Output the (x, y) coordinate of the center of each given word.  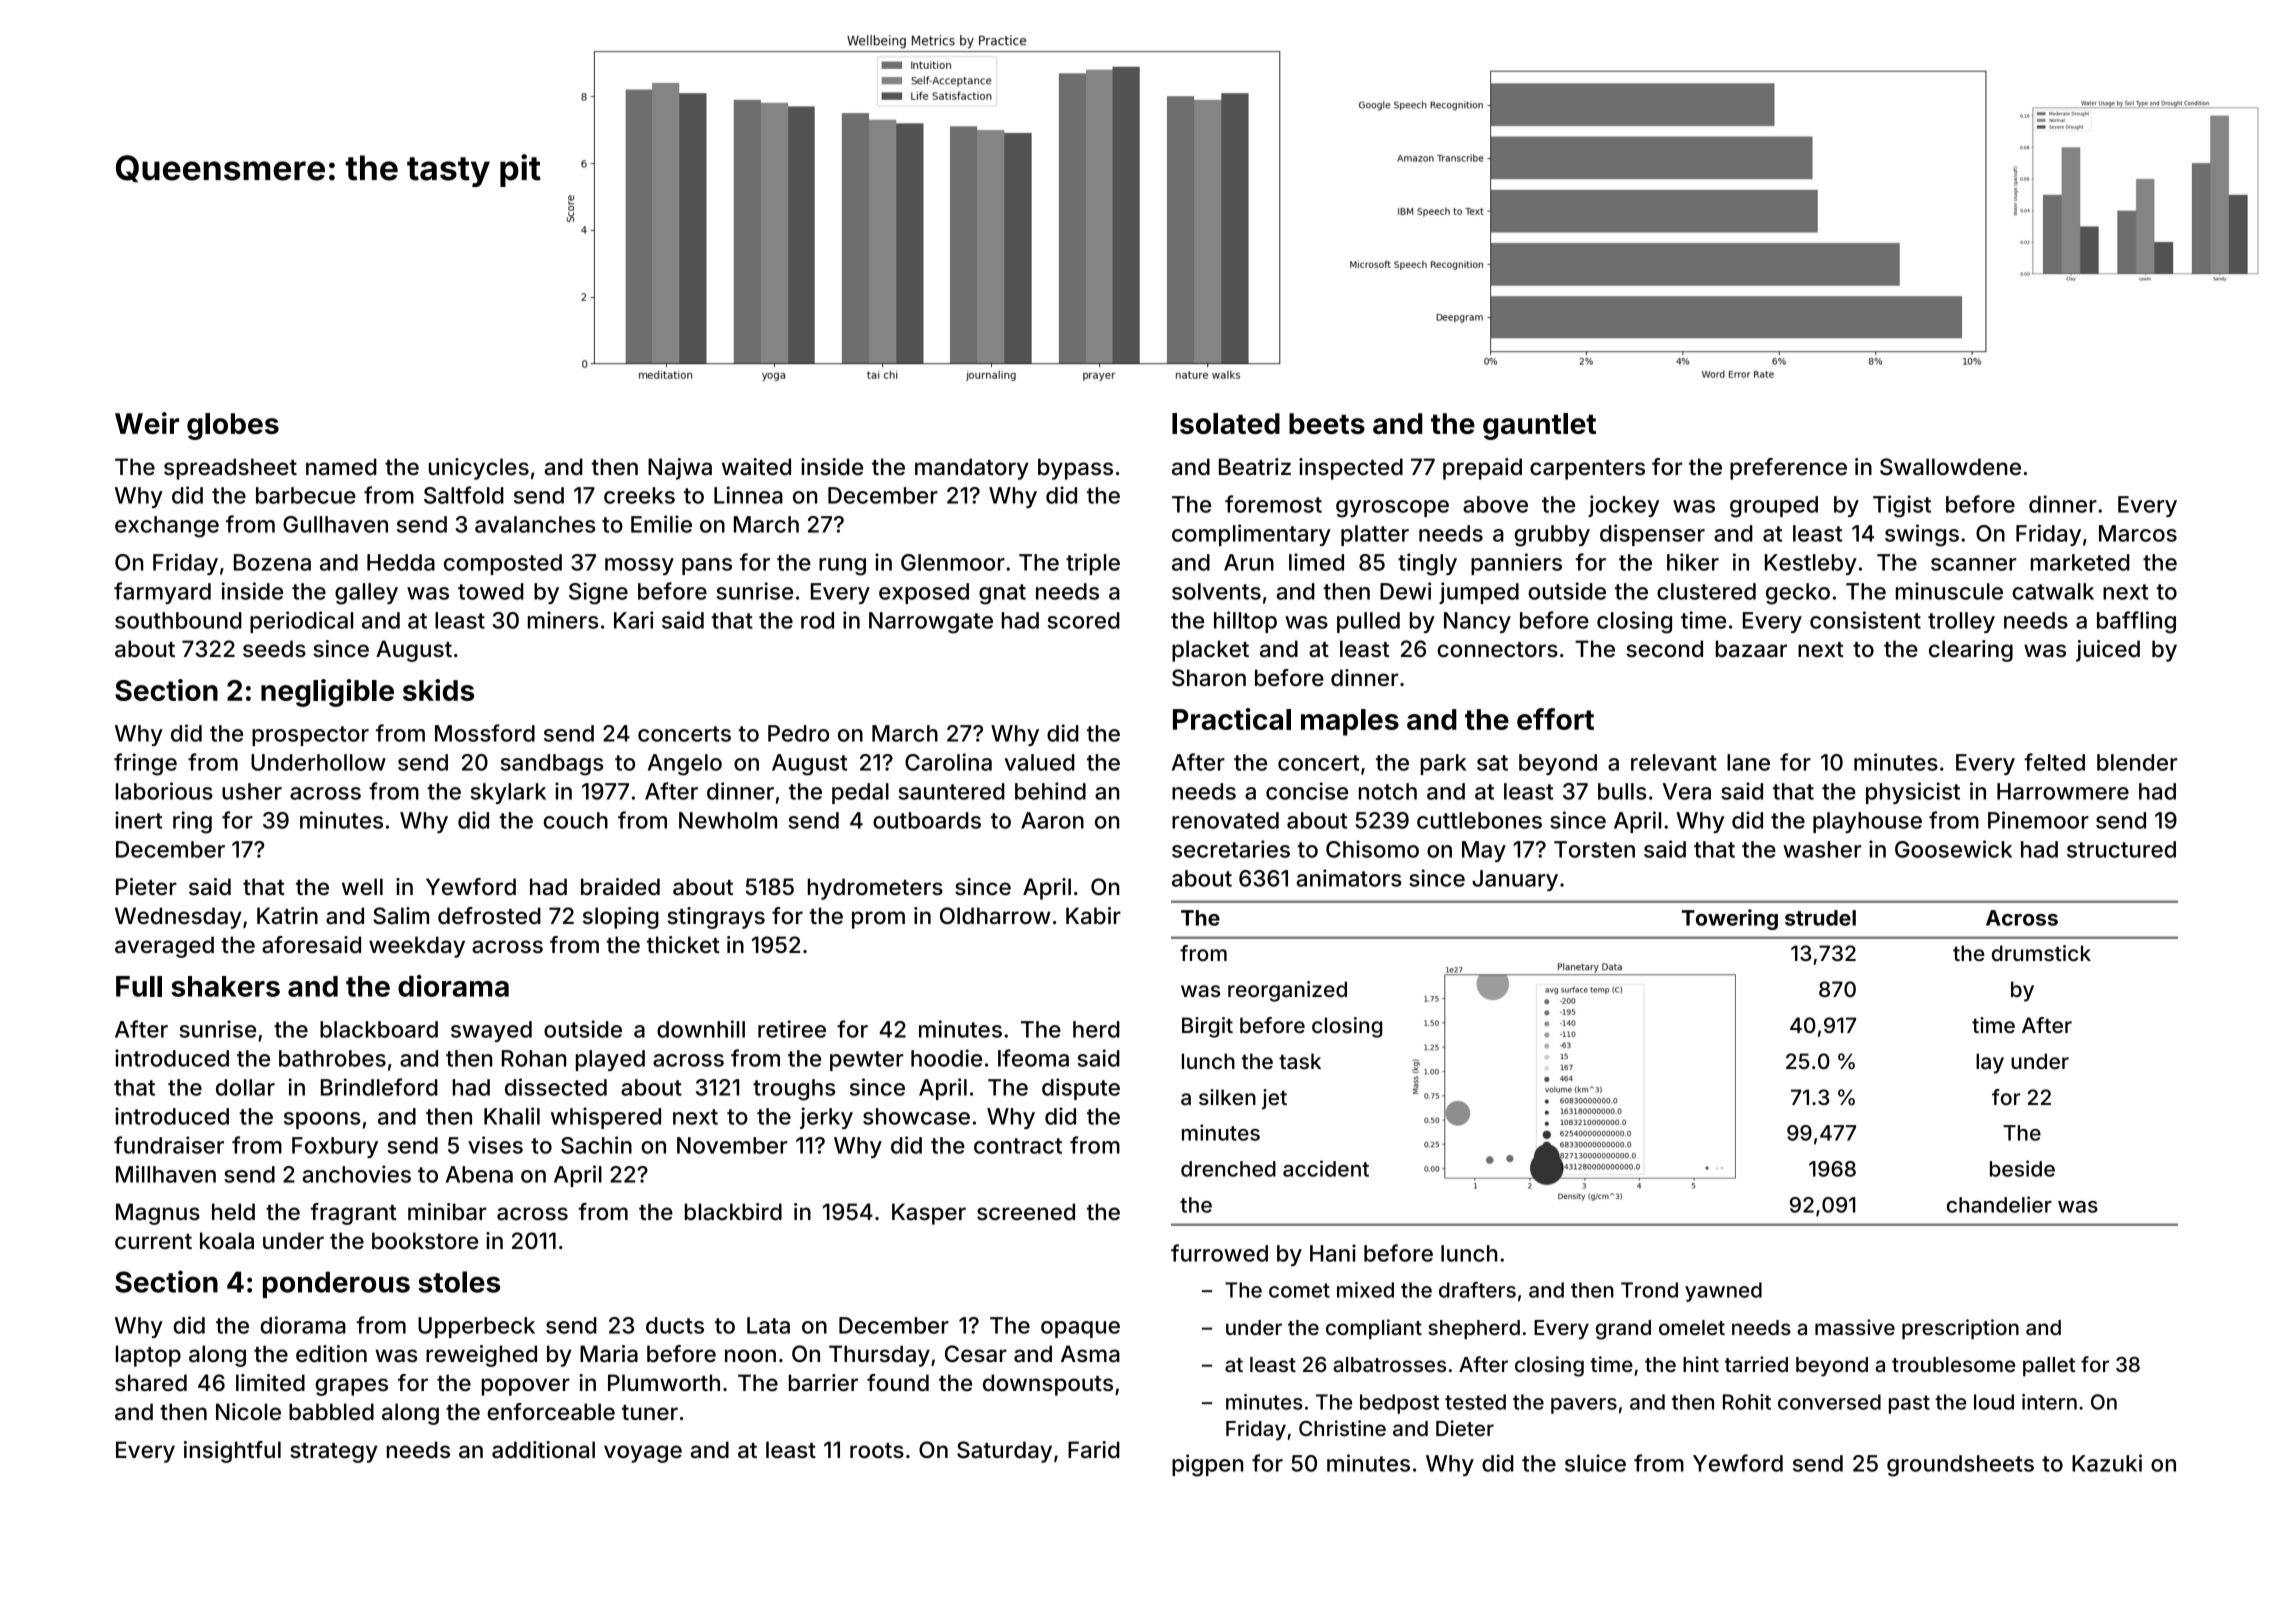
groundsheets (1960, 1466)
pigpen (1207, 1465)
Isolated (1226, 423)
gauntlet (1539, 426)
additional (543, 1450)
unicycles (479, 469)
